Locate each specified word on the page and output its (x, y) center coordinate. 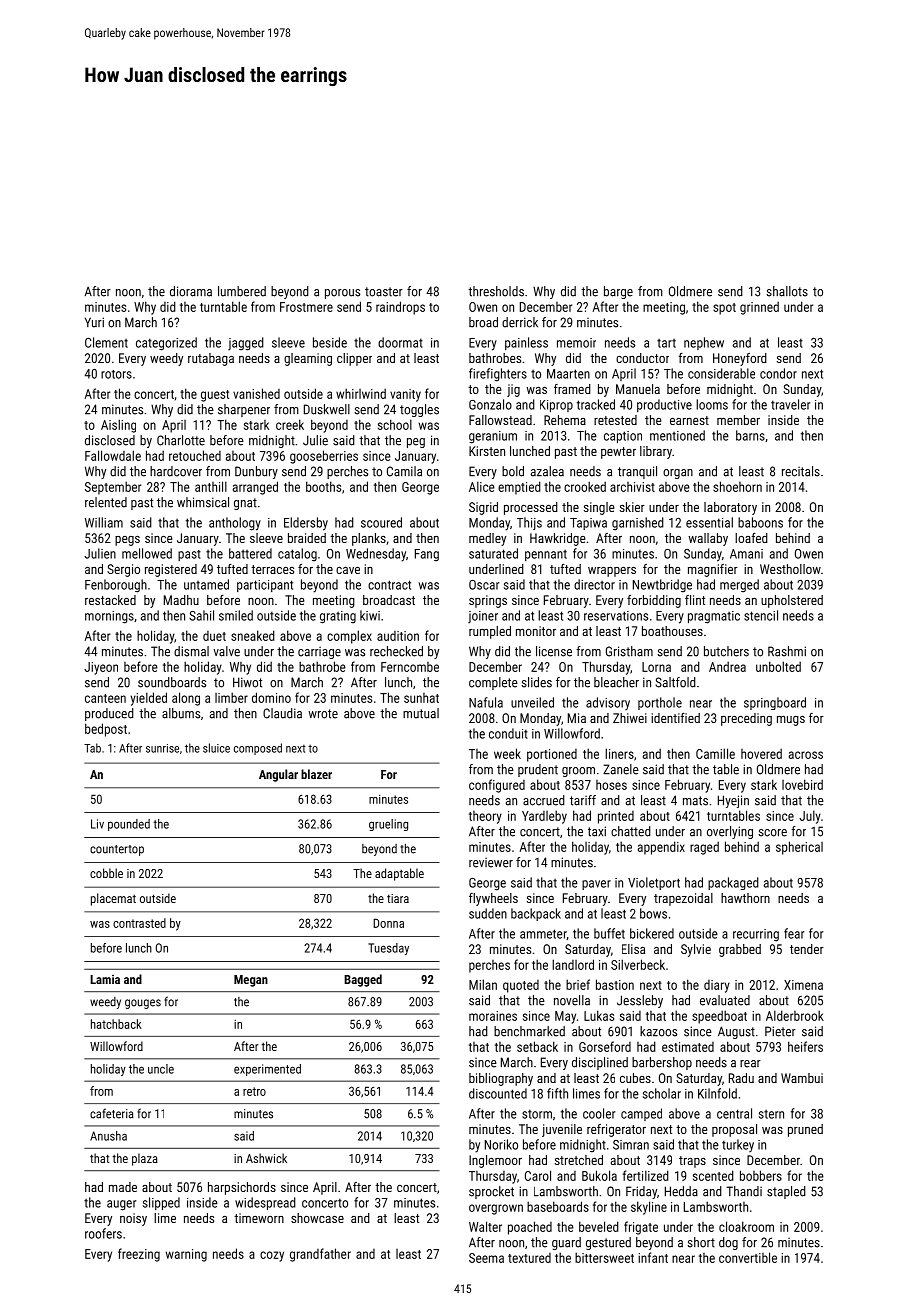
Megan (251, 981)
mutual (421, 713)
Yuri (94, 322)
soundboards (172, 682)
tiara (398, 898)
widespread (265, 1203)
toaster (384, 292)
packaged (733, 883)
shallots (787, 291)
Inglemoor (495, 1161)
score (772, 833)
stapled (786, 1192)
